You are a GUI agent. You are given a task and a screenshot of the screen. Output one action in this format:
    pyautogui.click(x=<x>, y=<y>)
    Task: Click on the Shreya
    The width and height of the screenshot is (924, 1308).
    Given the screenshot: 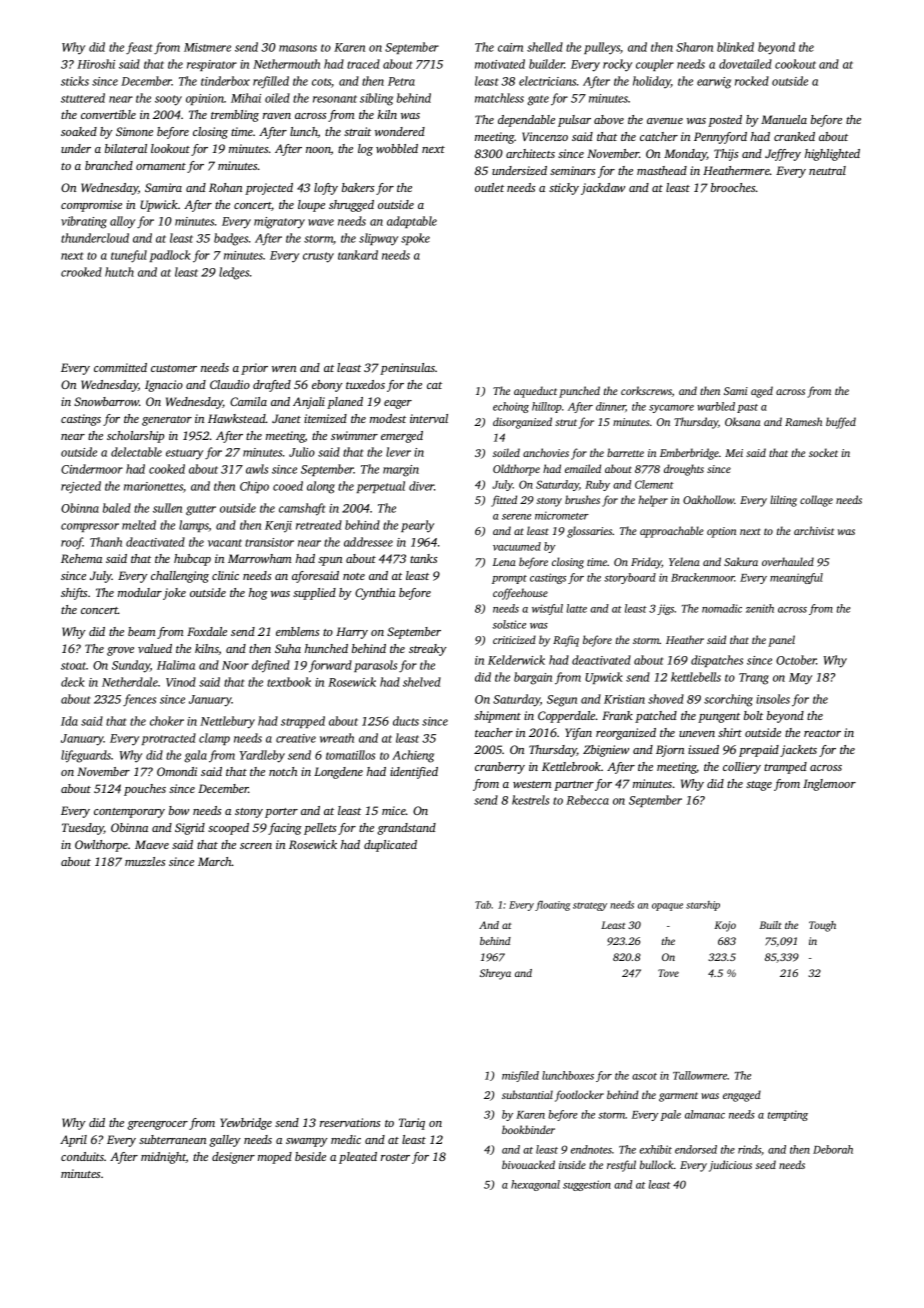 What is the action you would take?
    pyautogui.click(x=495, y=974)
